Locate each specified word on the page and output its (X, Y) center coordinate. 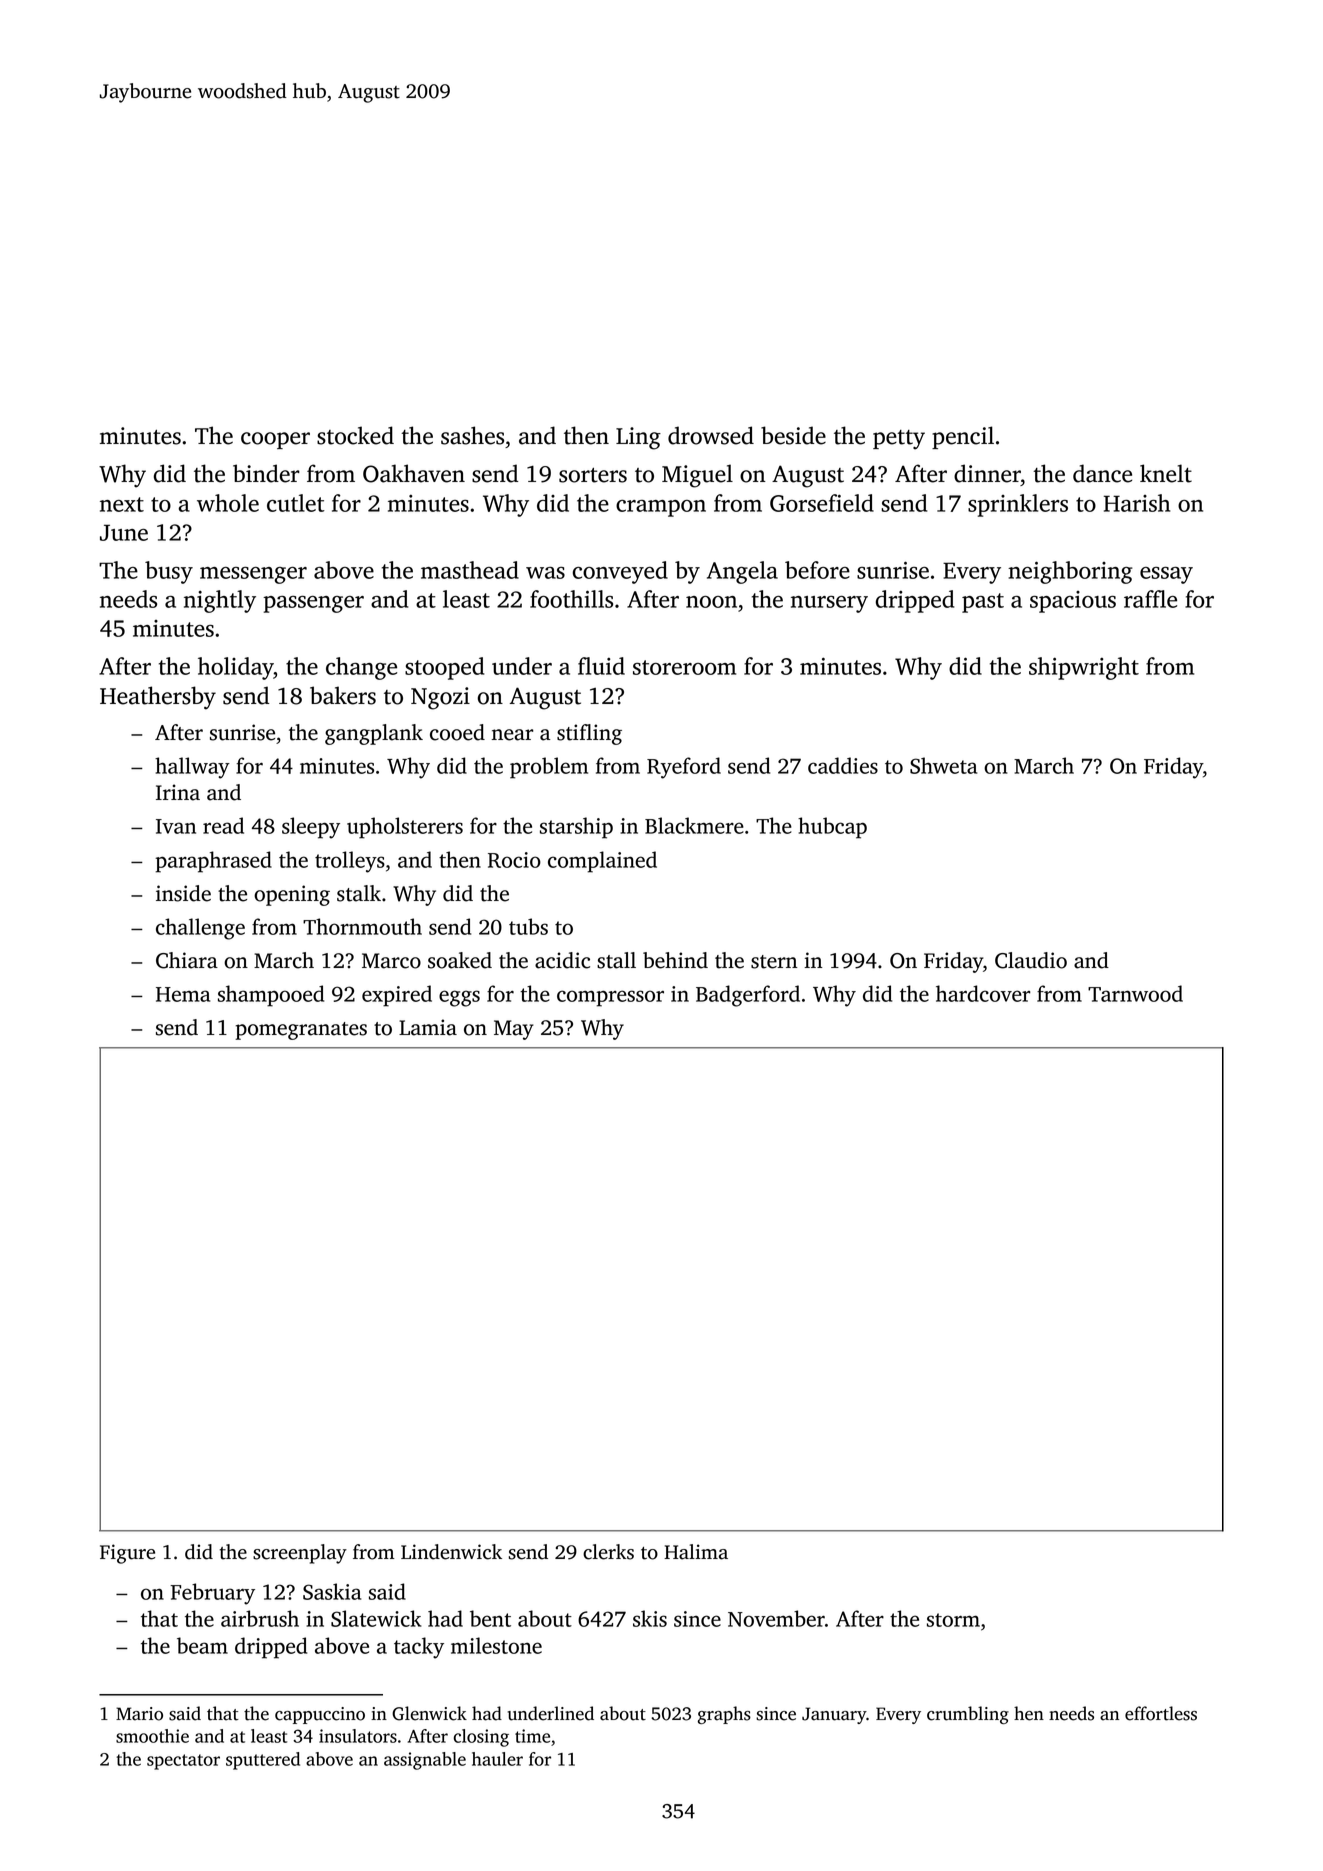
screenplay (300, 1554)
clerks (608, 1552)
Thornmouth (362, 926)
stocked (355, 435)
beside (793, 435)
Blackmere (694, 825)
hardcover (983, 993)
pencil (963, 437)
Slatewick (376, 1618)
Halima (696, 1552)
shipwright (1084, 668)
